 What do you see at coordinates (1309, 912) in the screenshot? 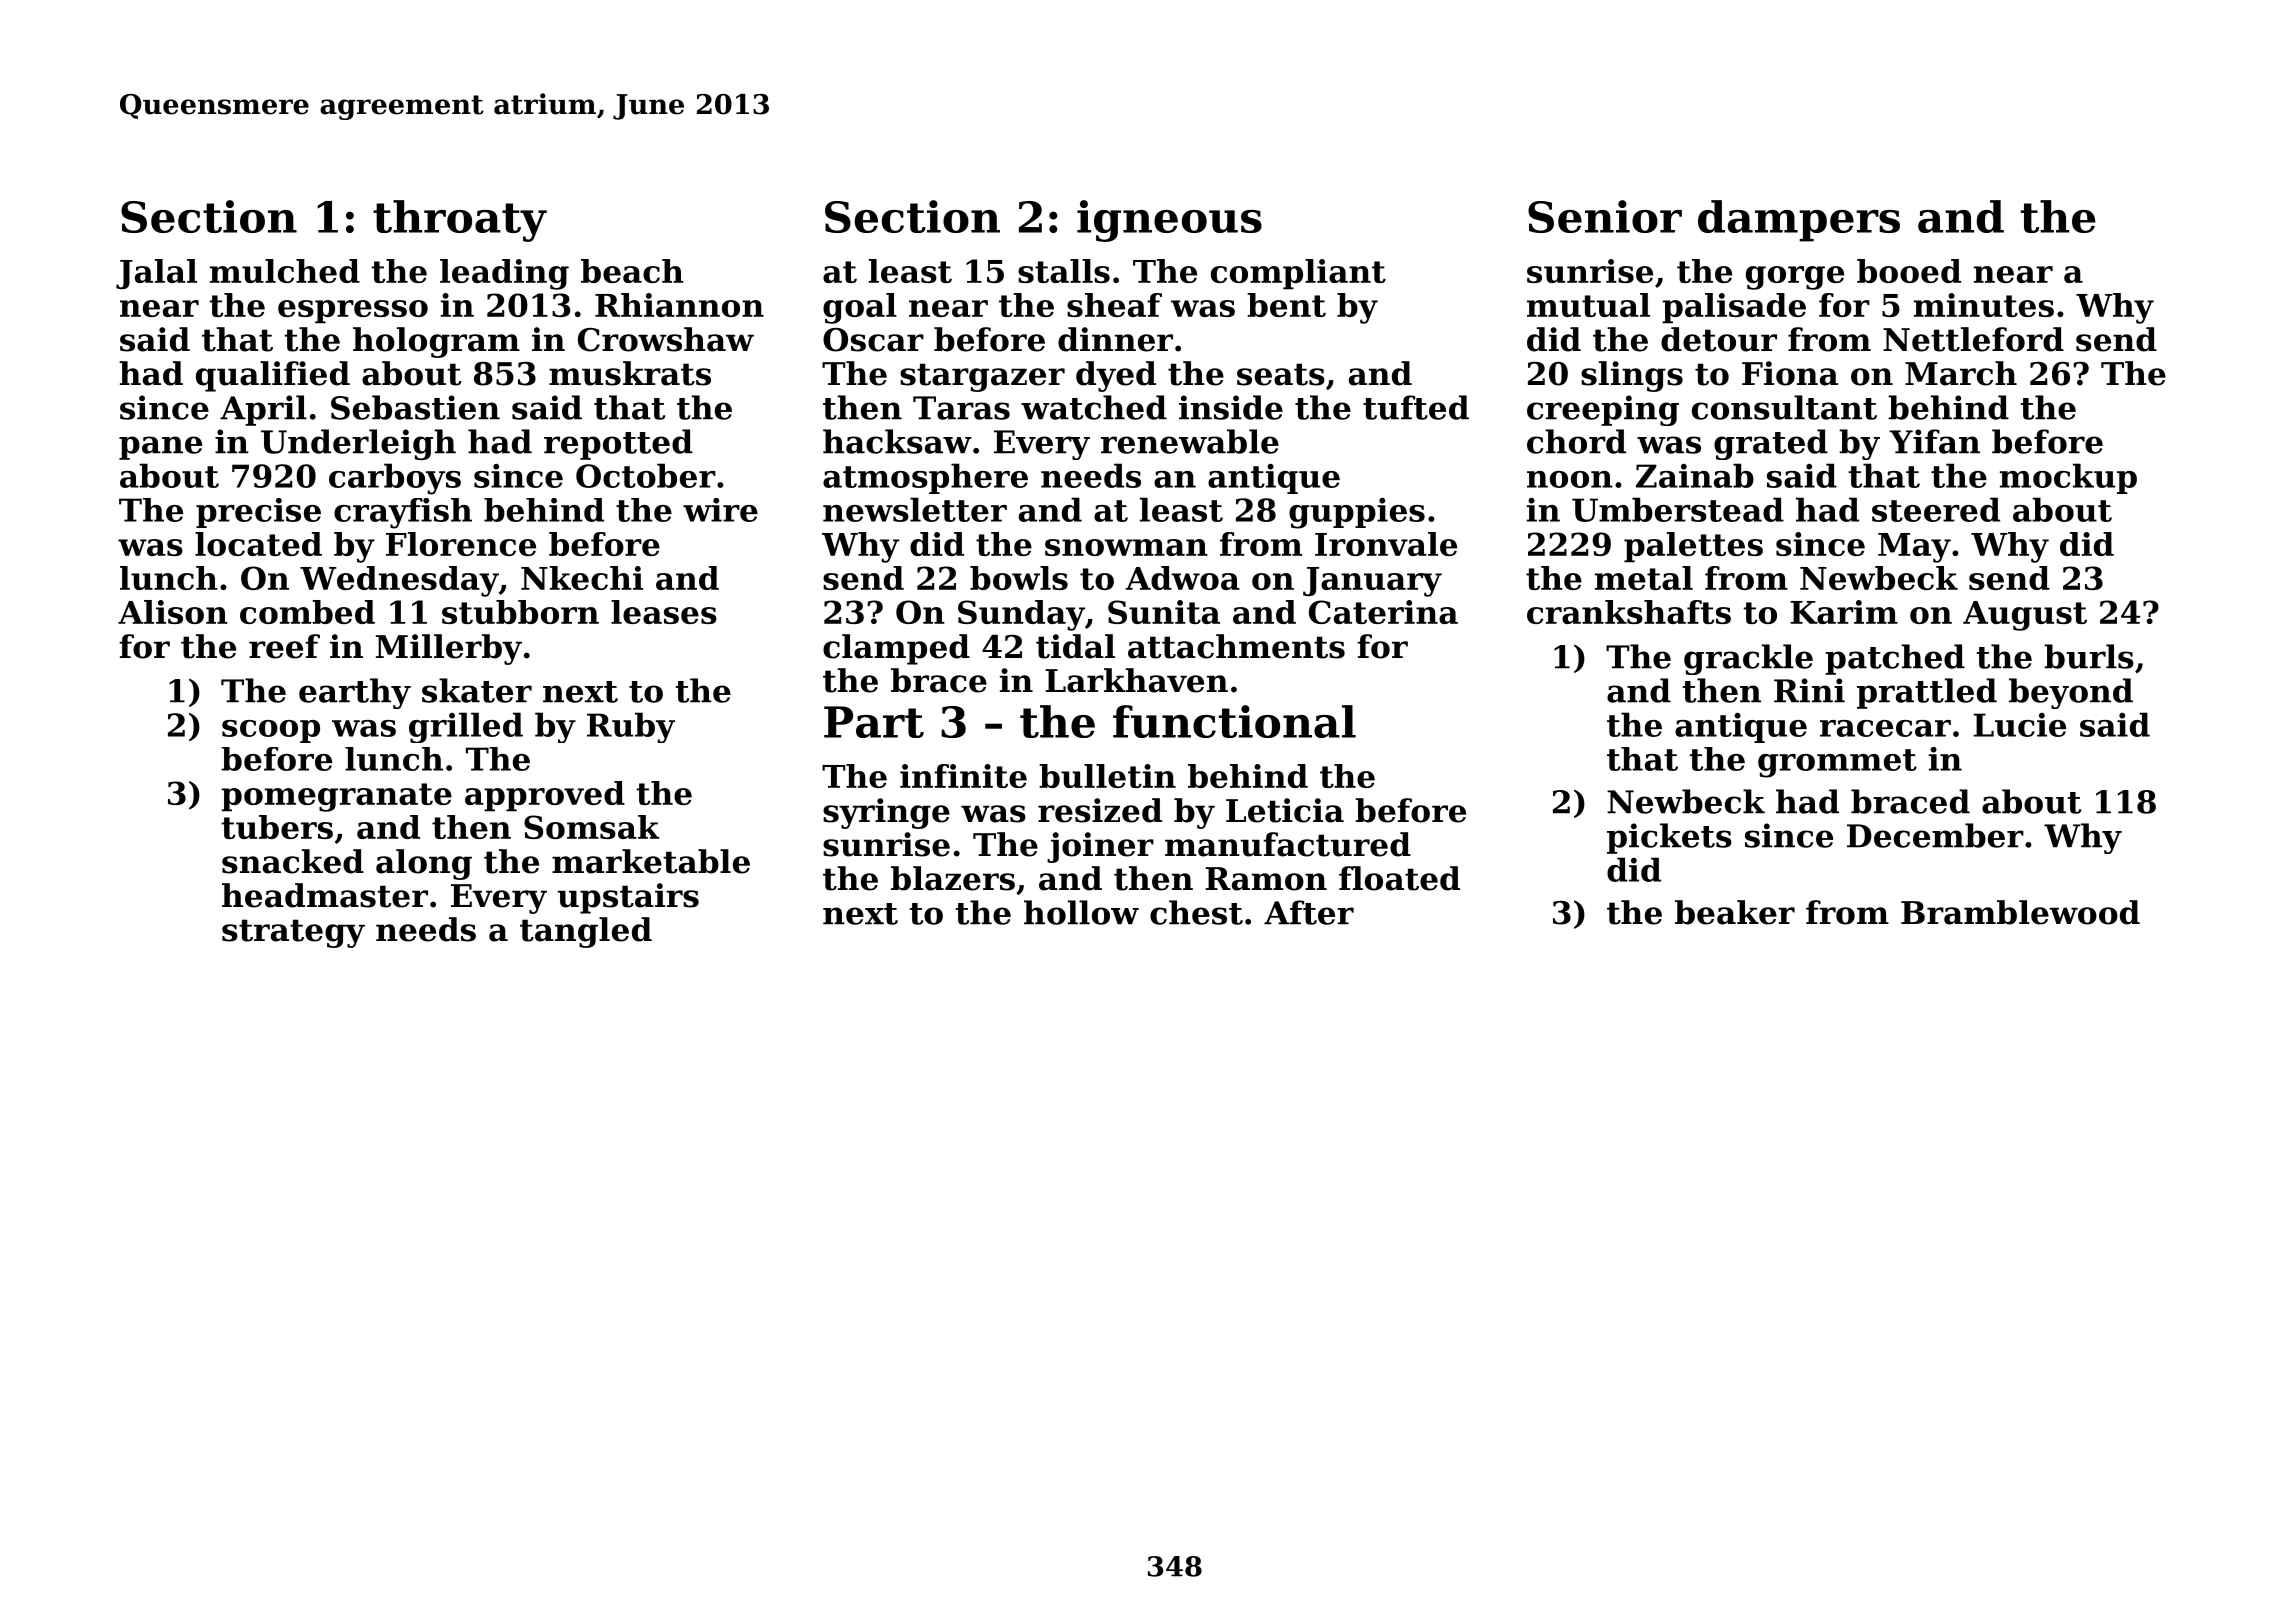
I see `After` at bounding box center [1309, 912].
